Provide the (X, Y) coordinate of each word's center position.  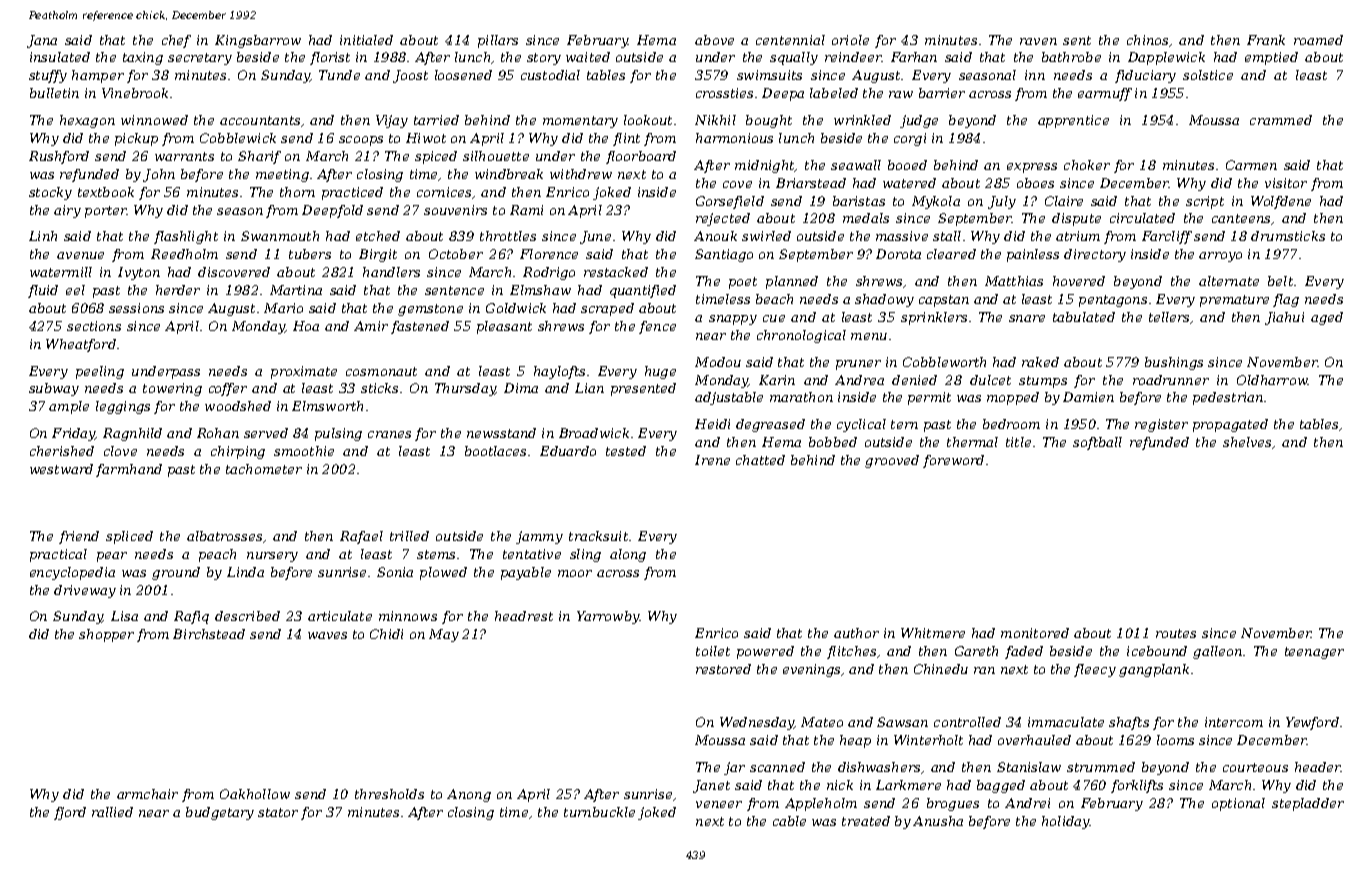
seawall (856, 165)
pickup (136, 139)
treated (866, 821)
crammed (1281, 120)
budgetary (220, 813)
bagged (1001, 786)
